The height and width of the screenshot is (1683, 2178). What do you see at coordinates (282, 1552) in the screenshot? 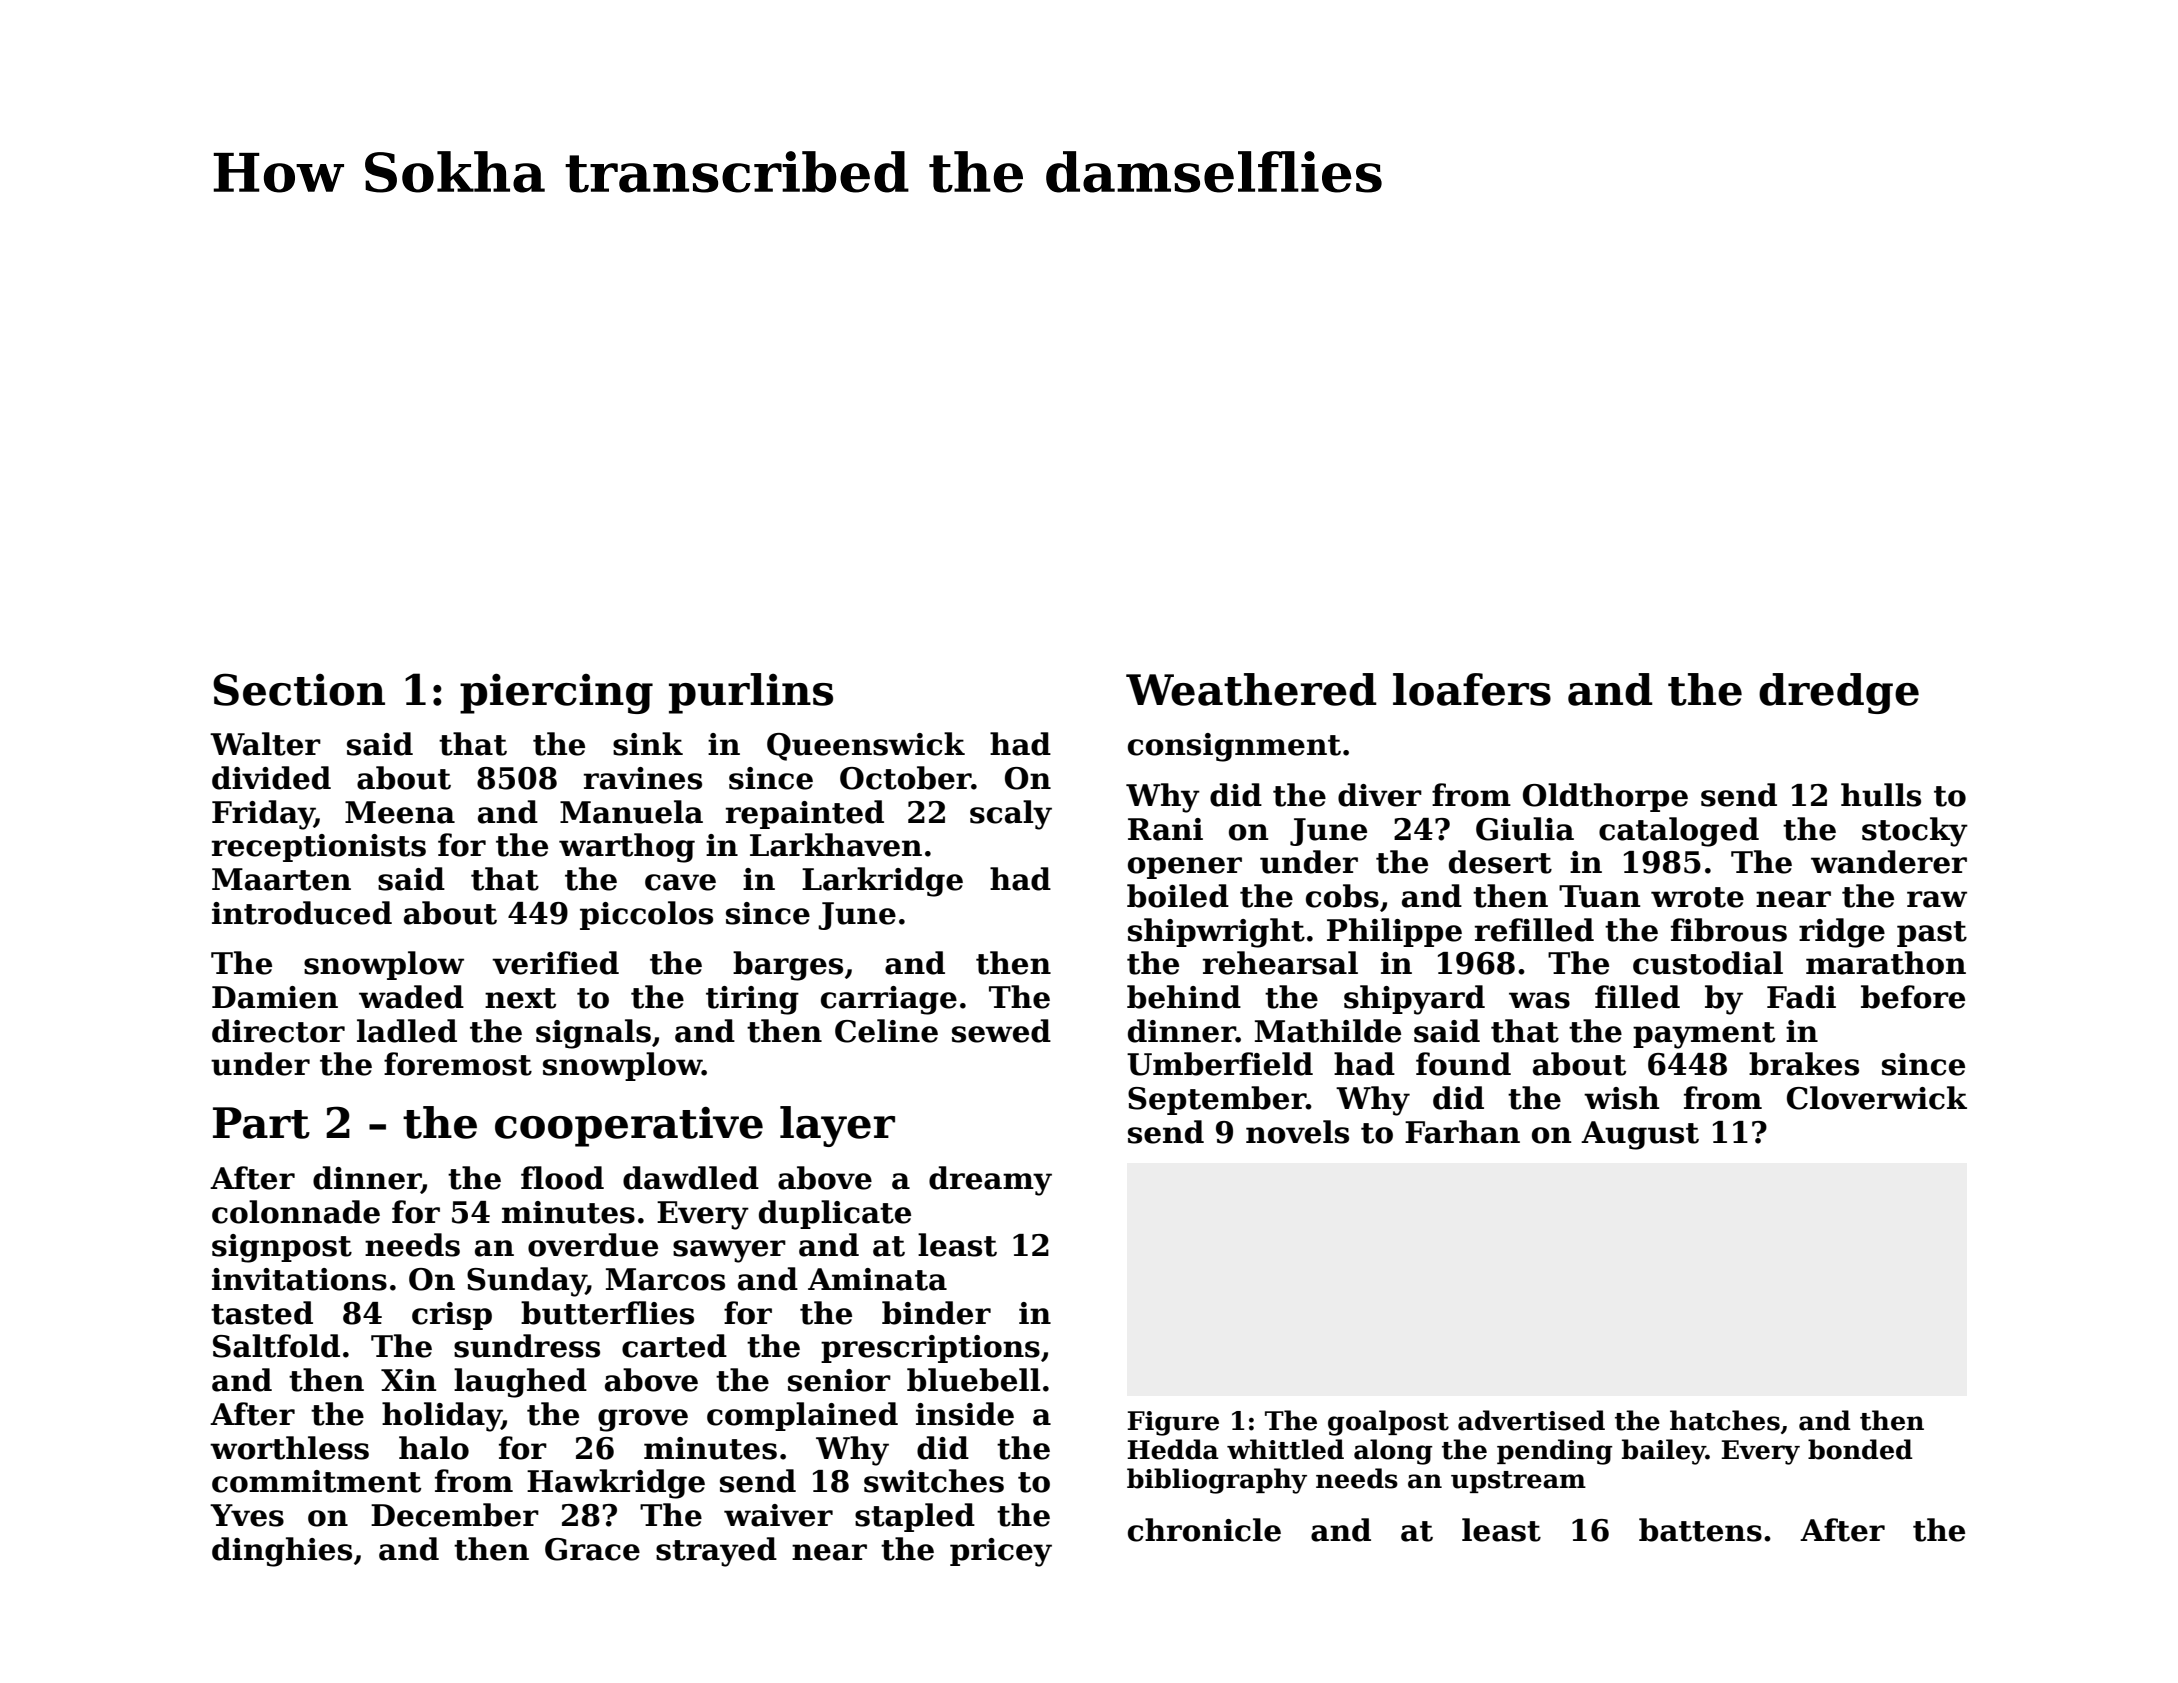
I see `dinghies` at bounding box center [282, 1552].
